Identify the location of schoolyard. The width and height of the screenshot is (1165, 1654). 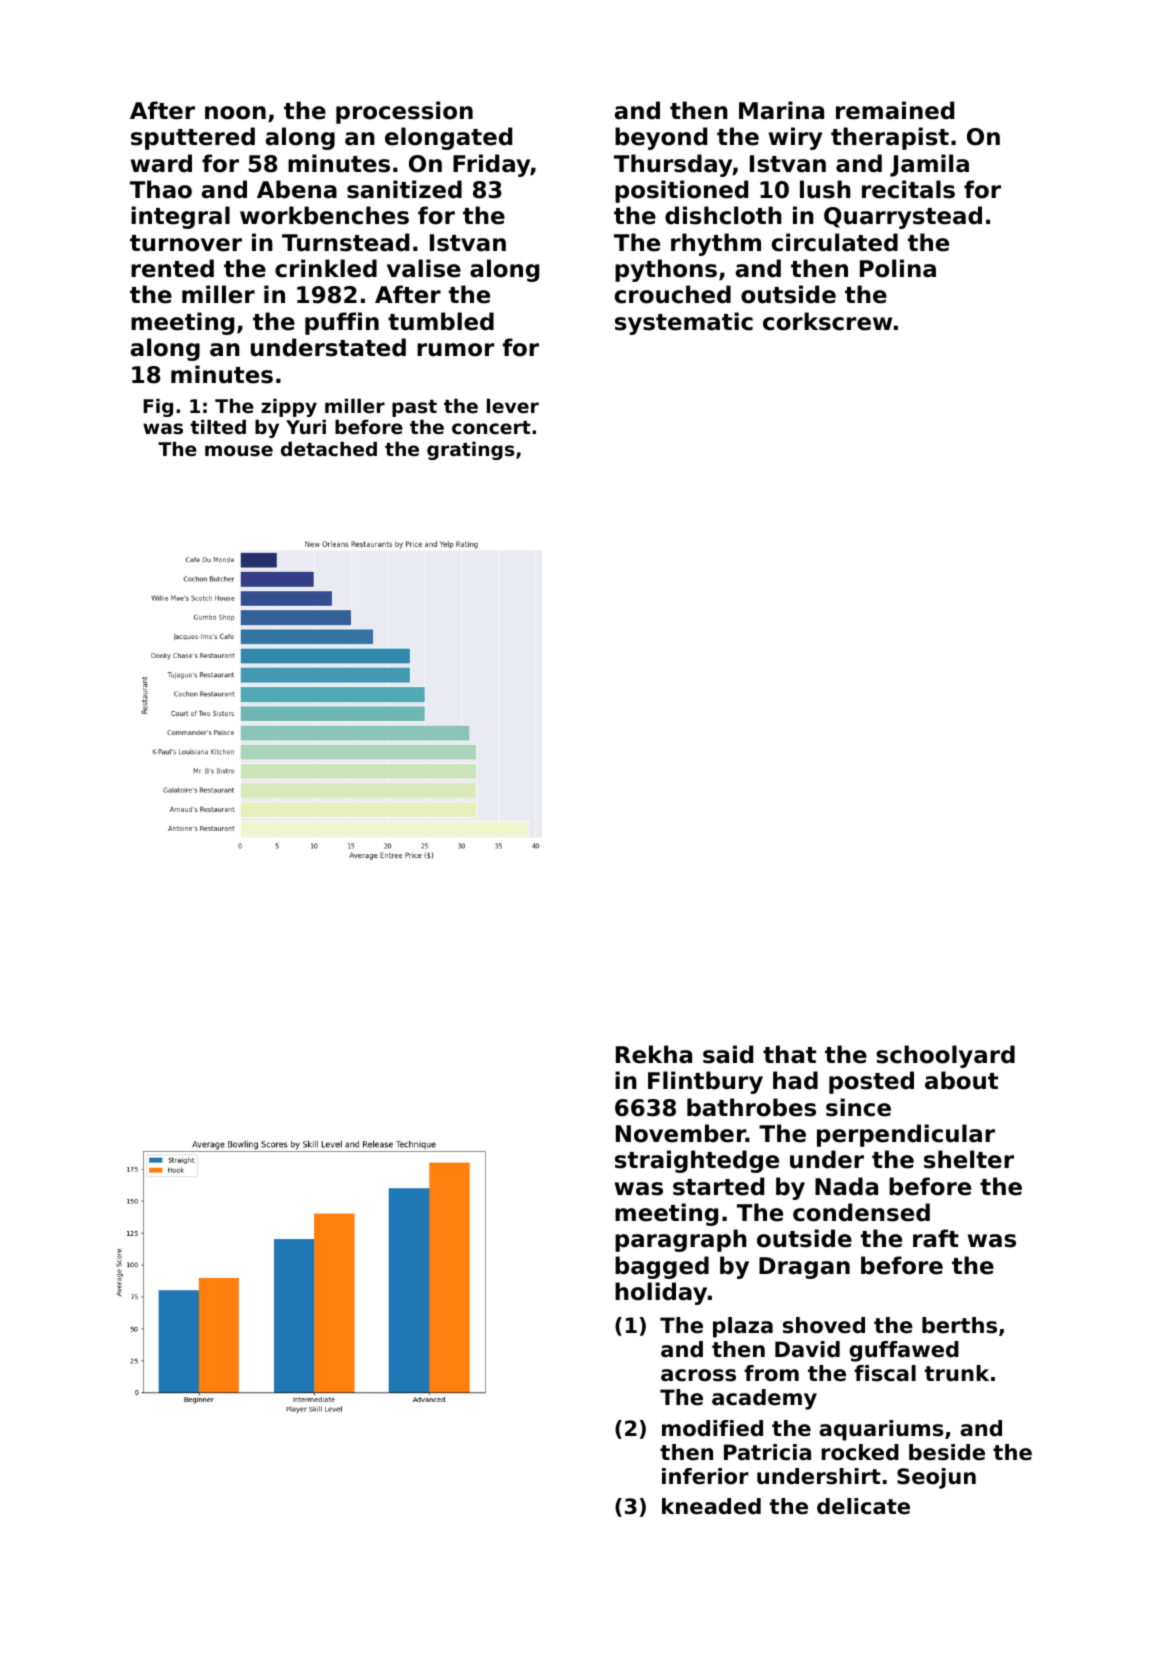
(945, 1056).
